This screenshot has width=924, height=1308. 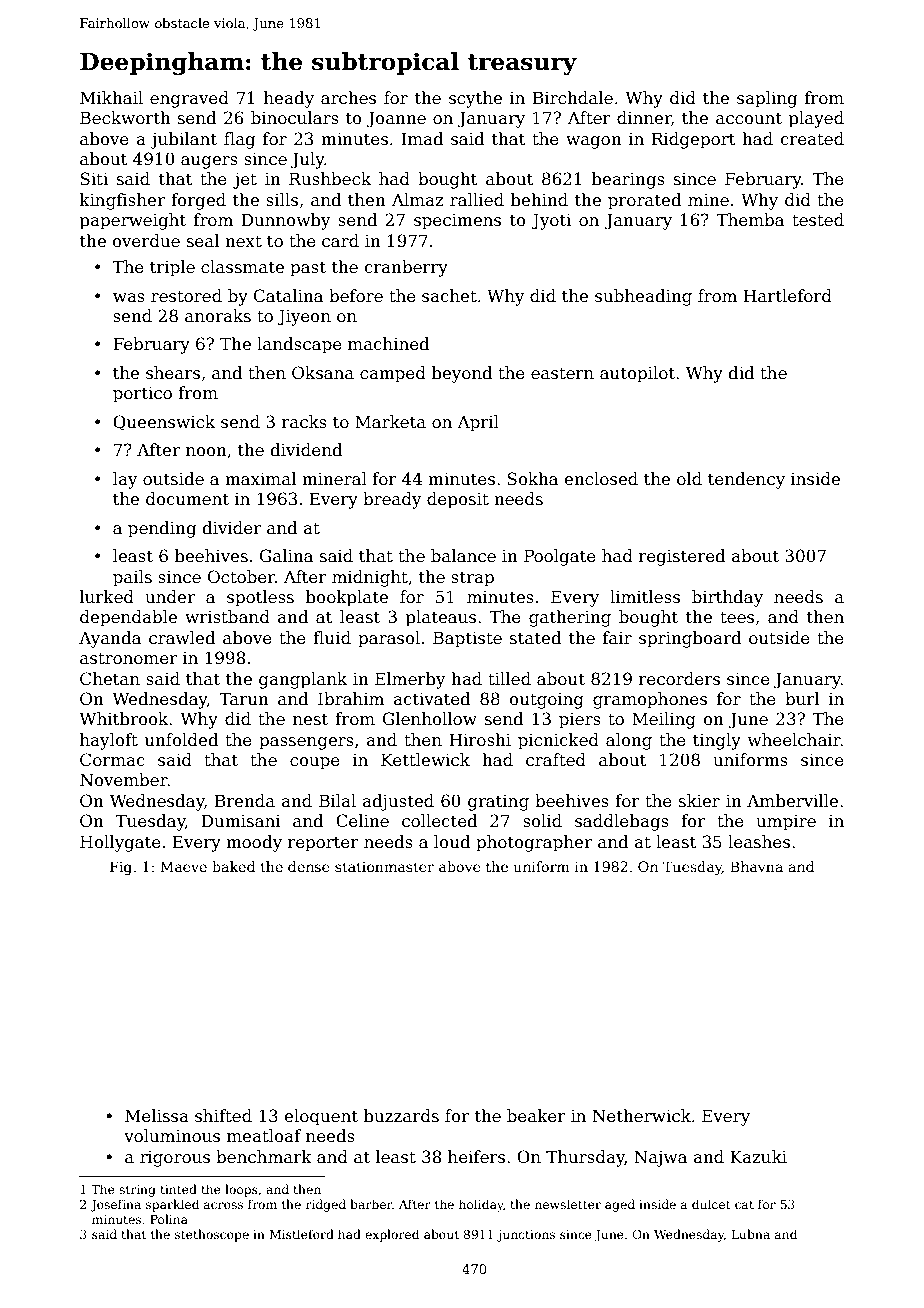 What do you see at coordinates (812, 139) in the screenshot?
I see `created` at bounding box center [812, 139].
